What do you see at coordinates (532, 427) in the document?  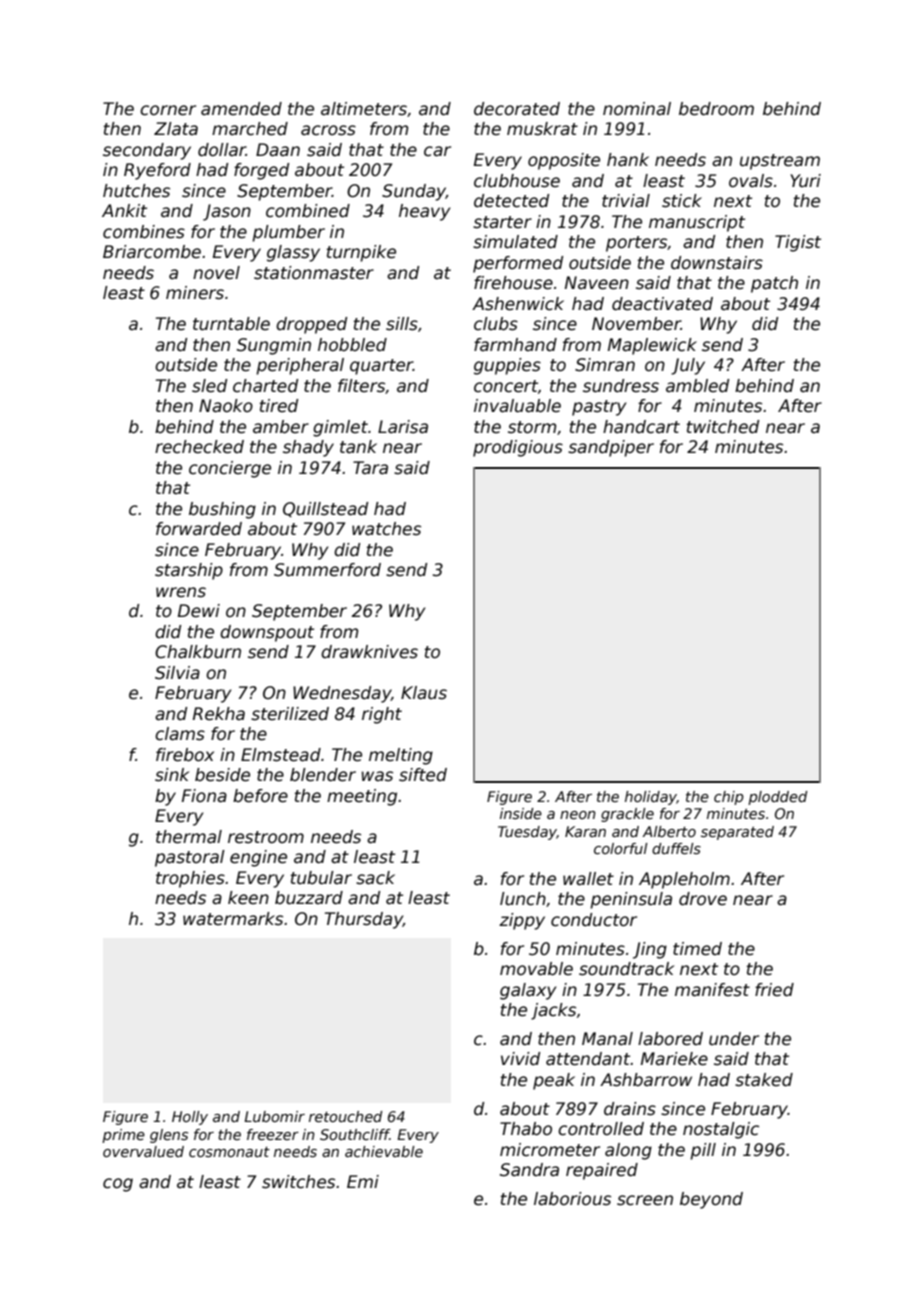 I see `storm` at bounding box center [532, 427].
